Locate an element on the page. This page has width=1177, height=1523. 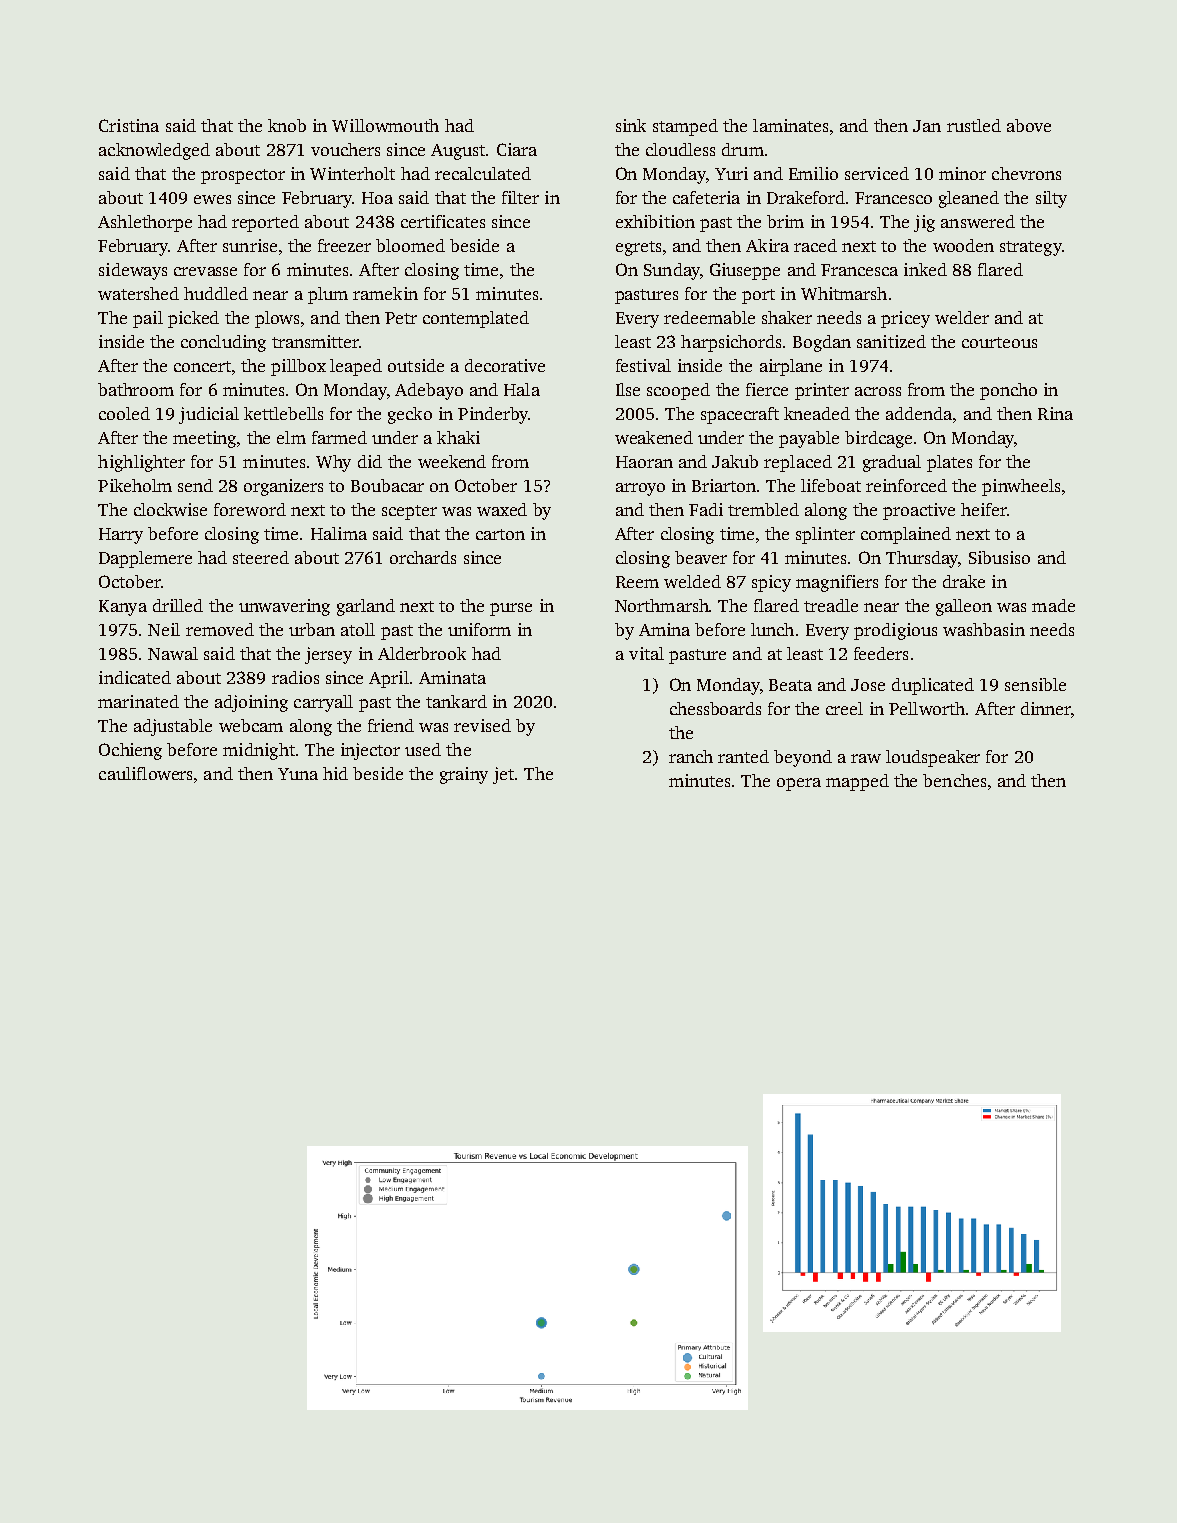
Yuna is located at coordinates (298, 774).
